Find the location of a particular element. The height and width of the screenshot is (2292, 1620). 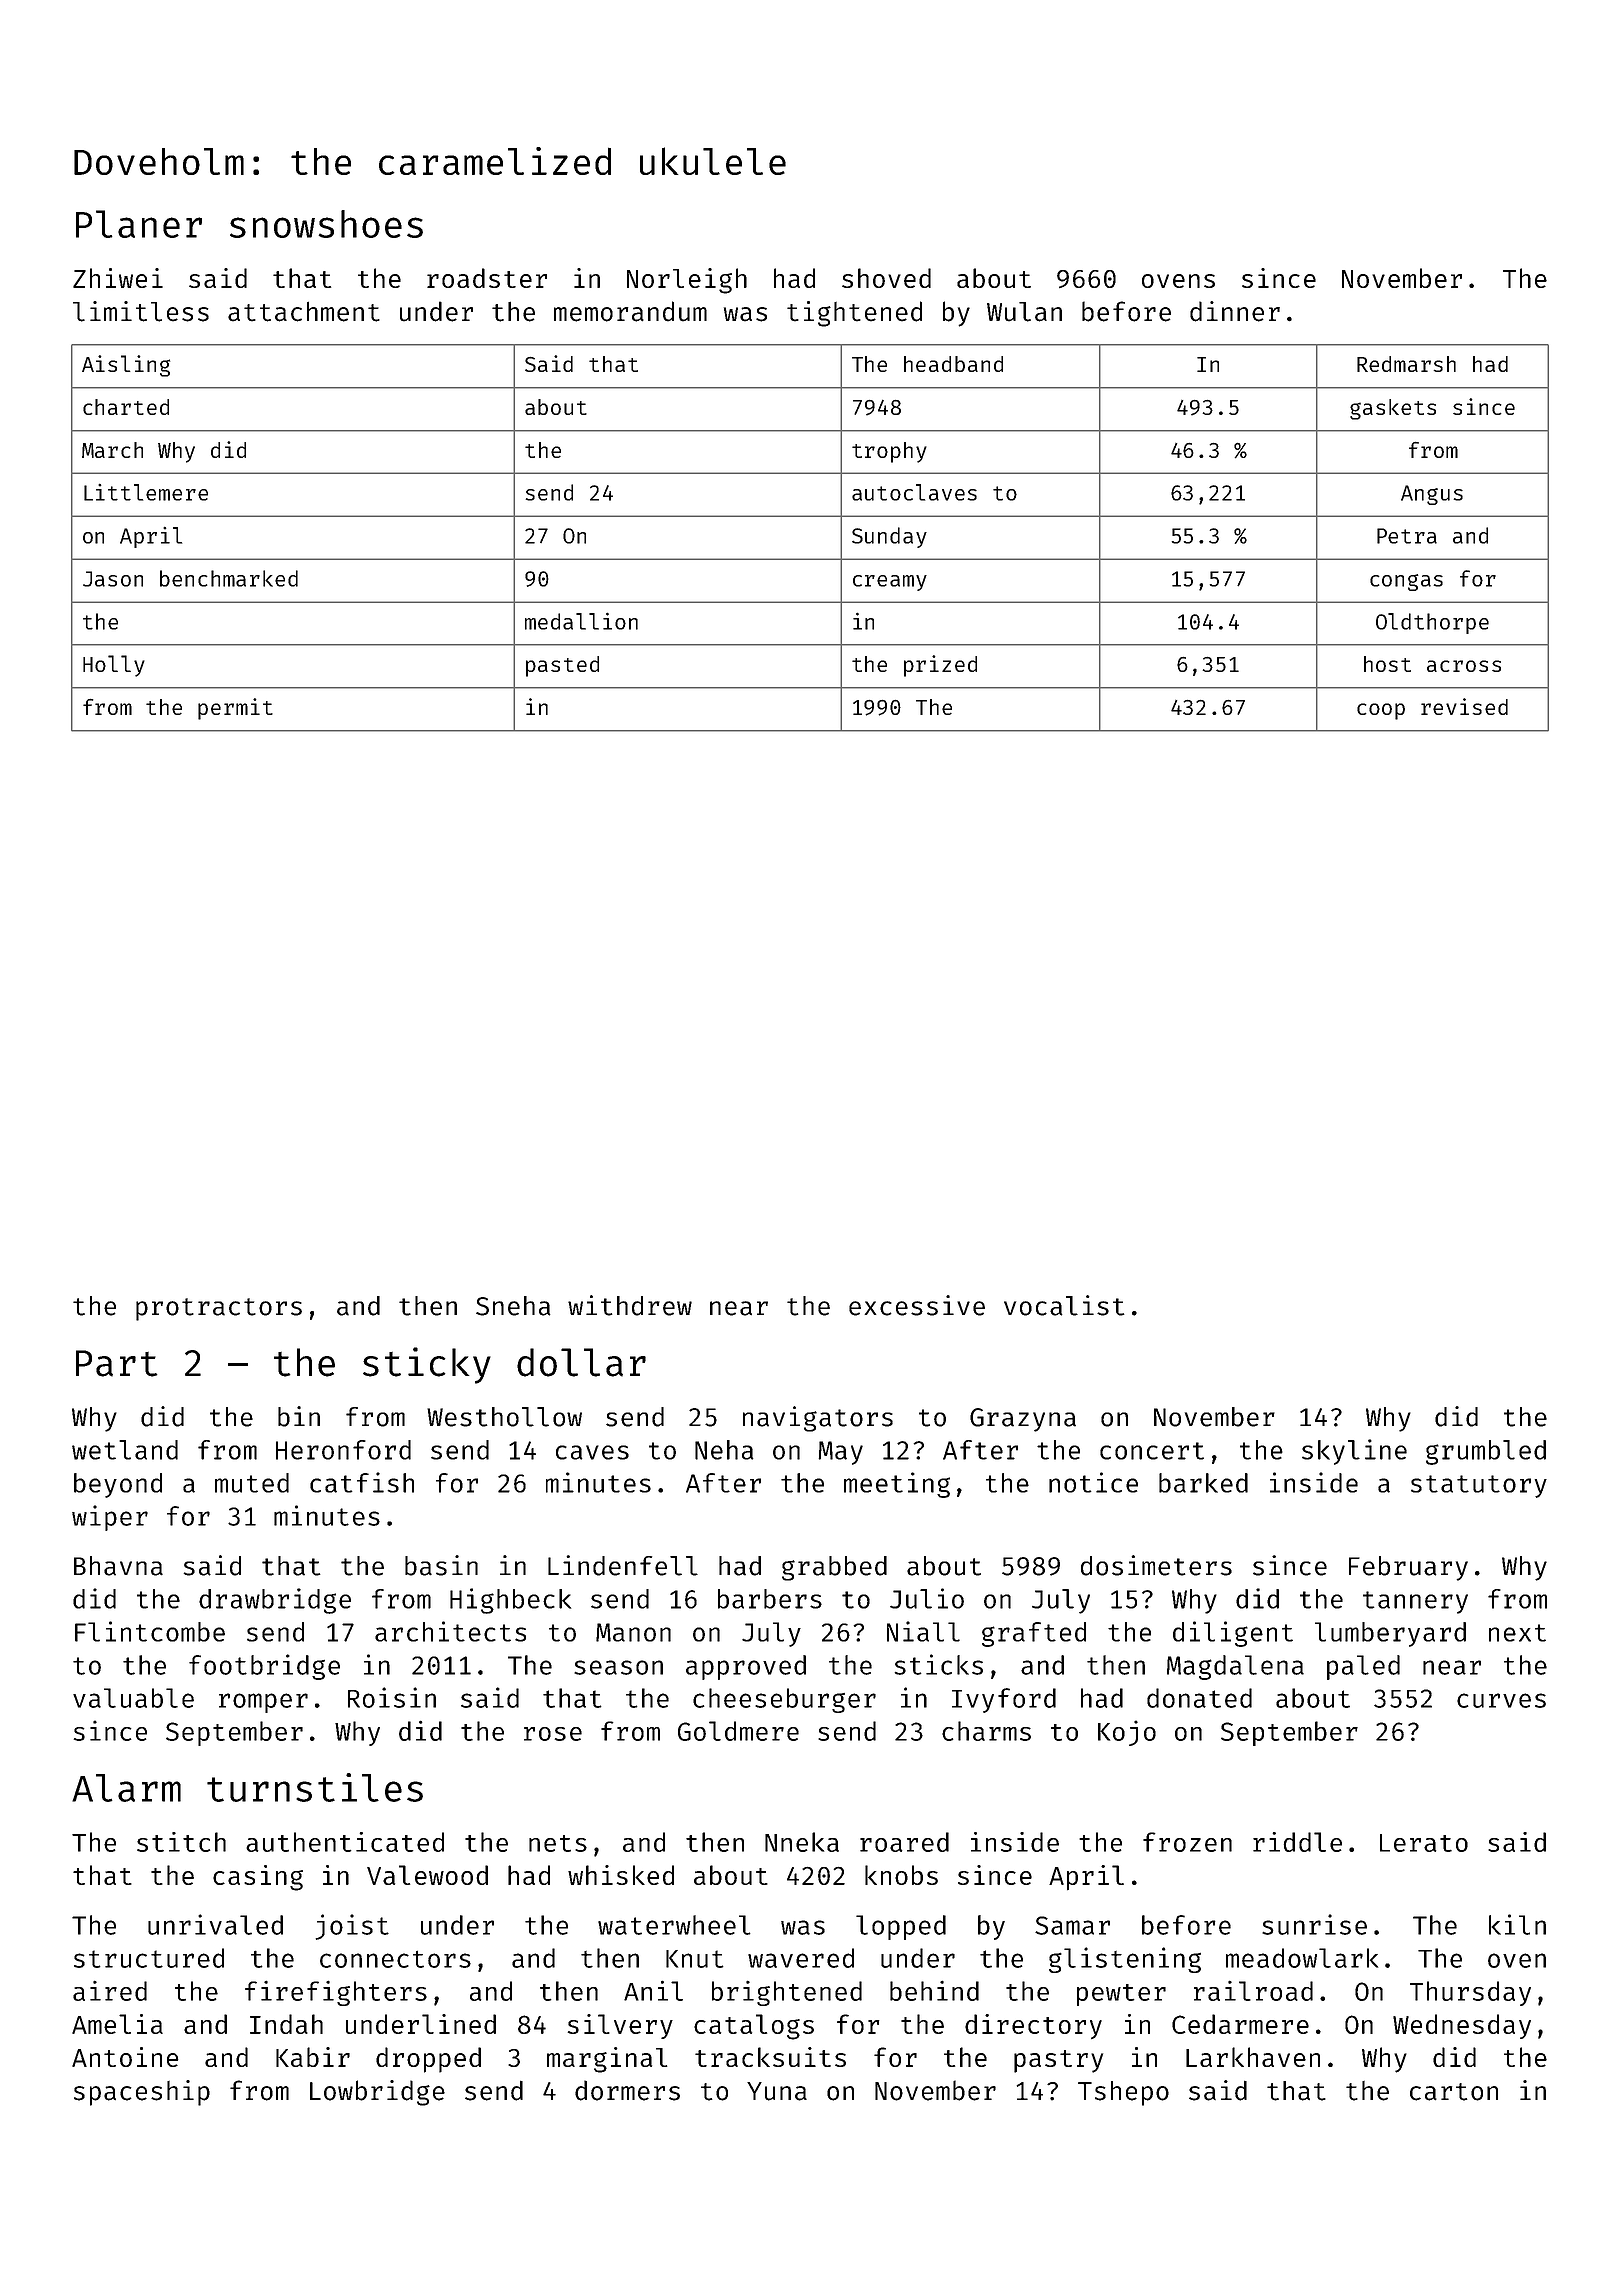

Goldmere is located at coordinates (738, 1731).
